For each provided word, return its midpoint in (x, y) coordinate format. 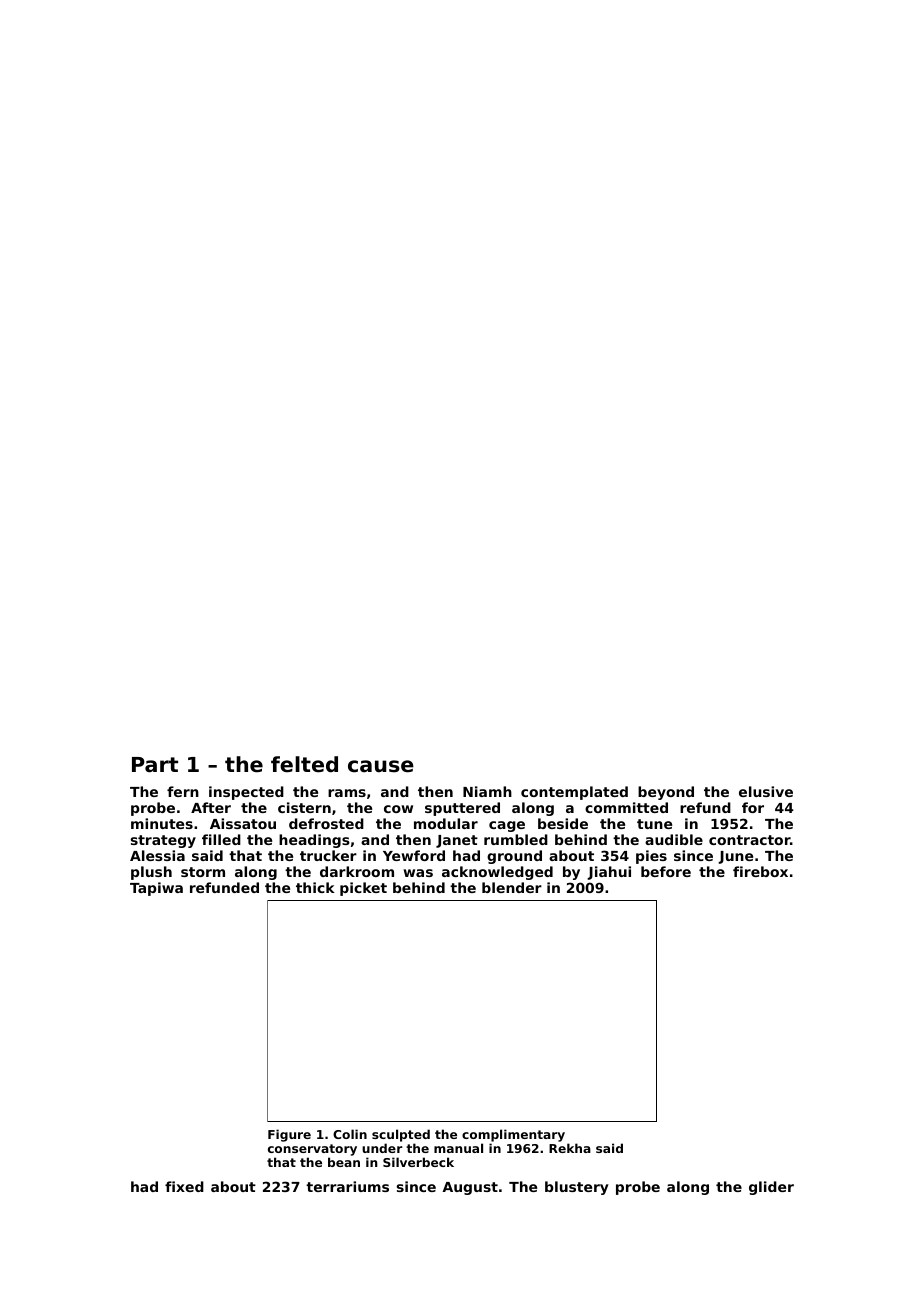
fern (183, 791)
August (470, 1188)
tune (654, 824)
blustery (577, 1188)
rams (347, 793)
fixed (184, 1186)
